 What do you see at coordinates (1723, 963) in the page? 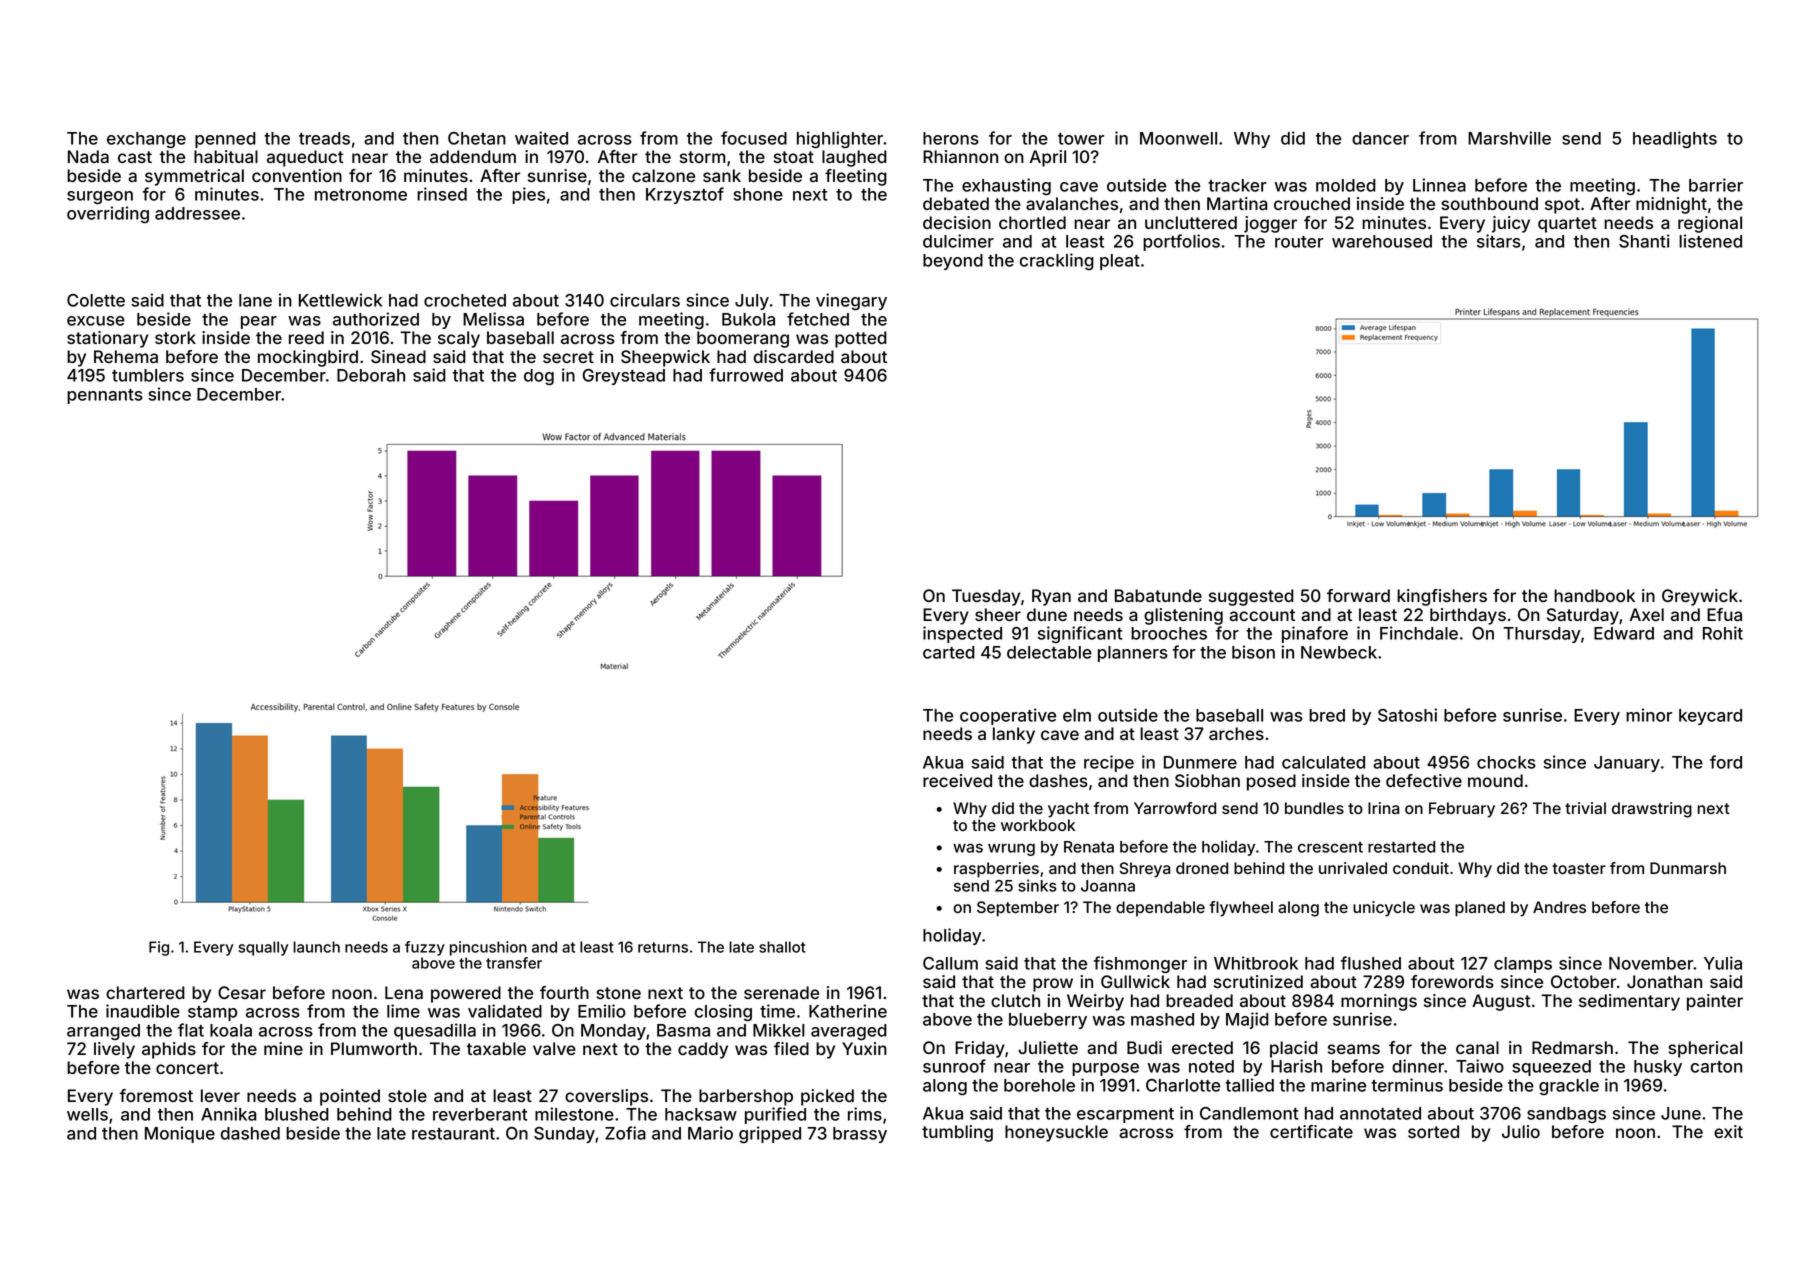
I see `Yulia` at bounding box center [1723, 963].
